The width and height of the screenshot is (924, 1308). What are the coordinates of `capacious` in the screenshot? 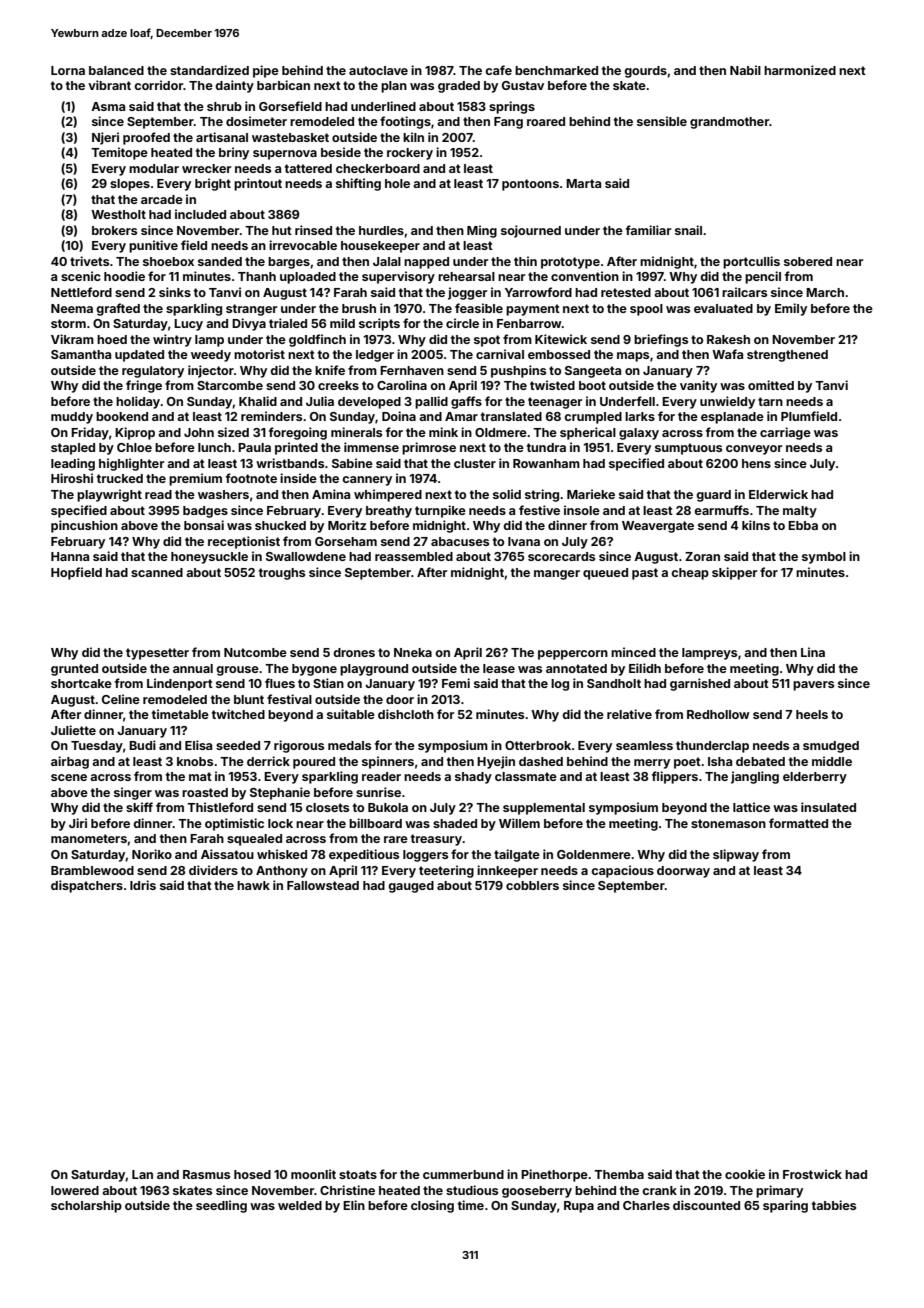 It's located at (622, 871).
